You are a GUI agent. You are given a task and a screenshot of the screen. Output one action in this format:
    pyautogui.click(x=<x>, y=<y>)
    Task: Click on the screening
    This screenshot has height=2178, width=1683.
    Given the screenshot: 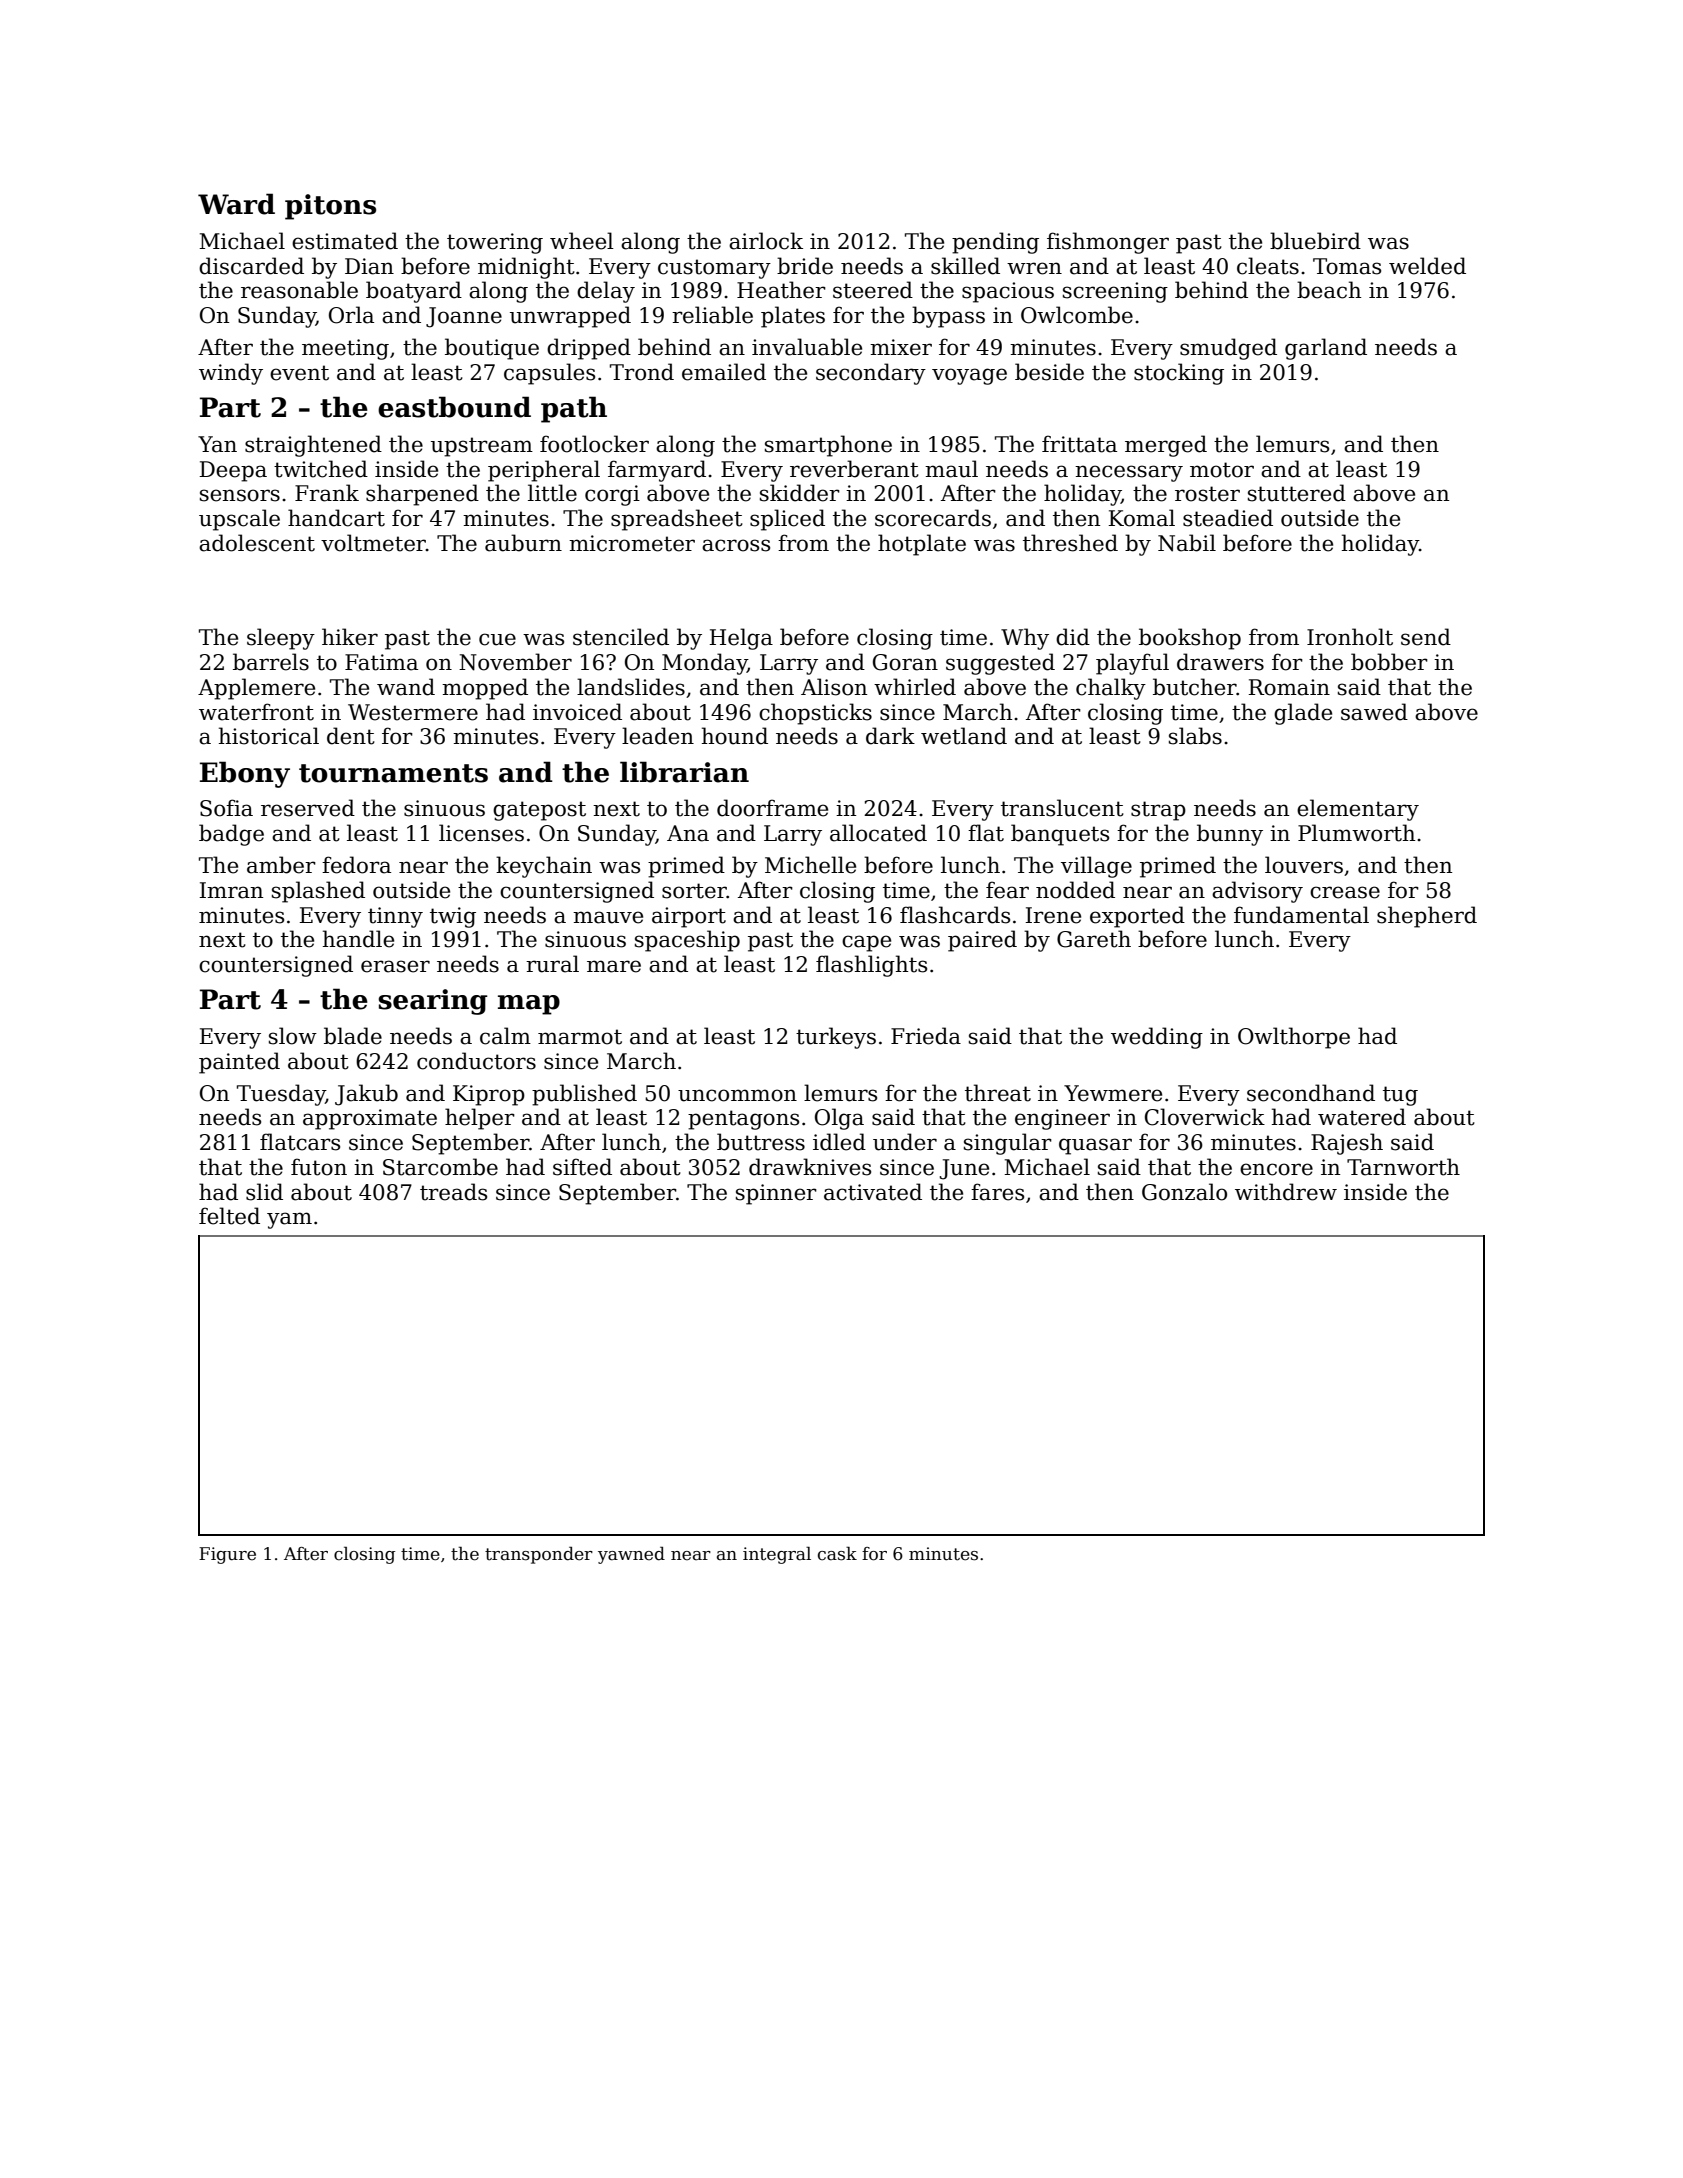 What is the action you would take?
    pyautogui.click(x=1115, y=292)
